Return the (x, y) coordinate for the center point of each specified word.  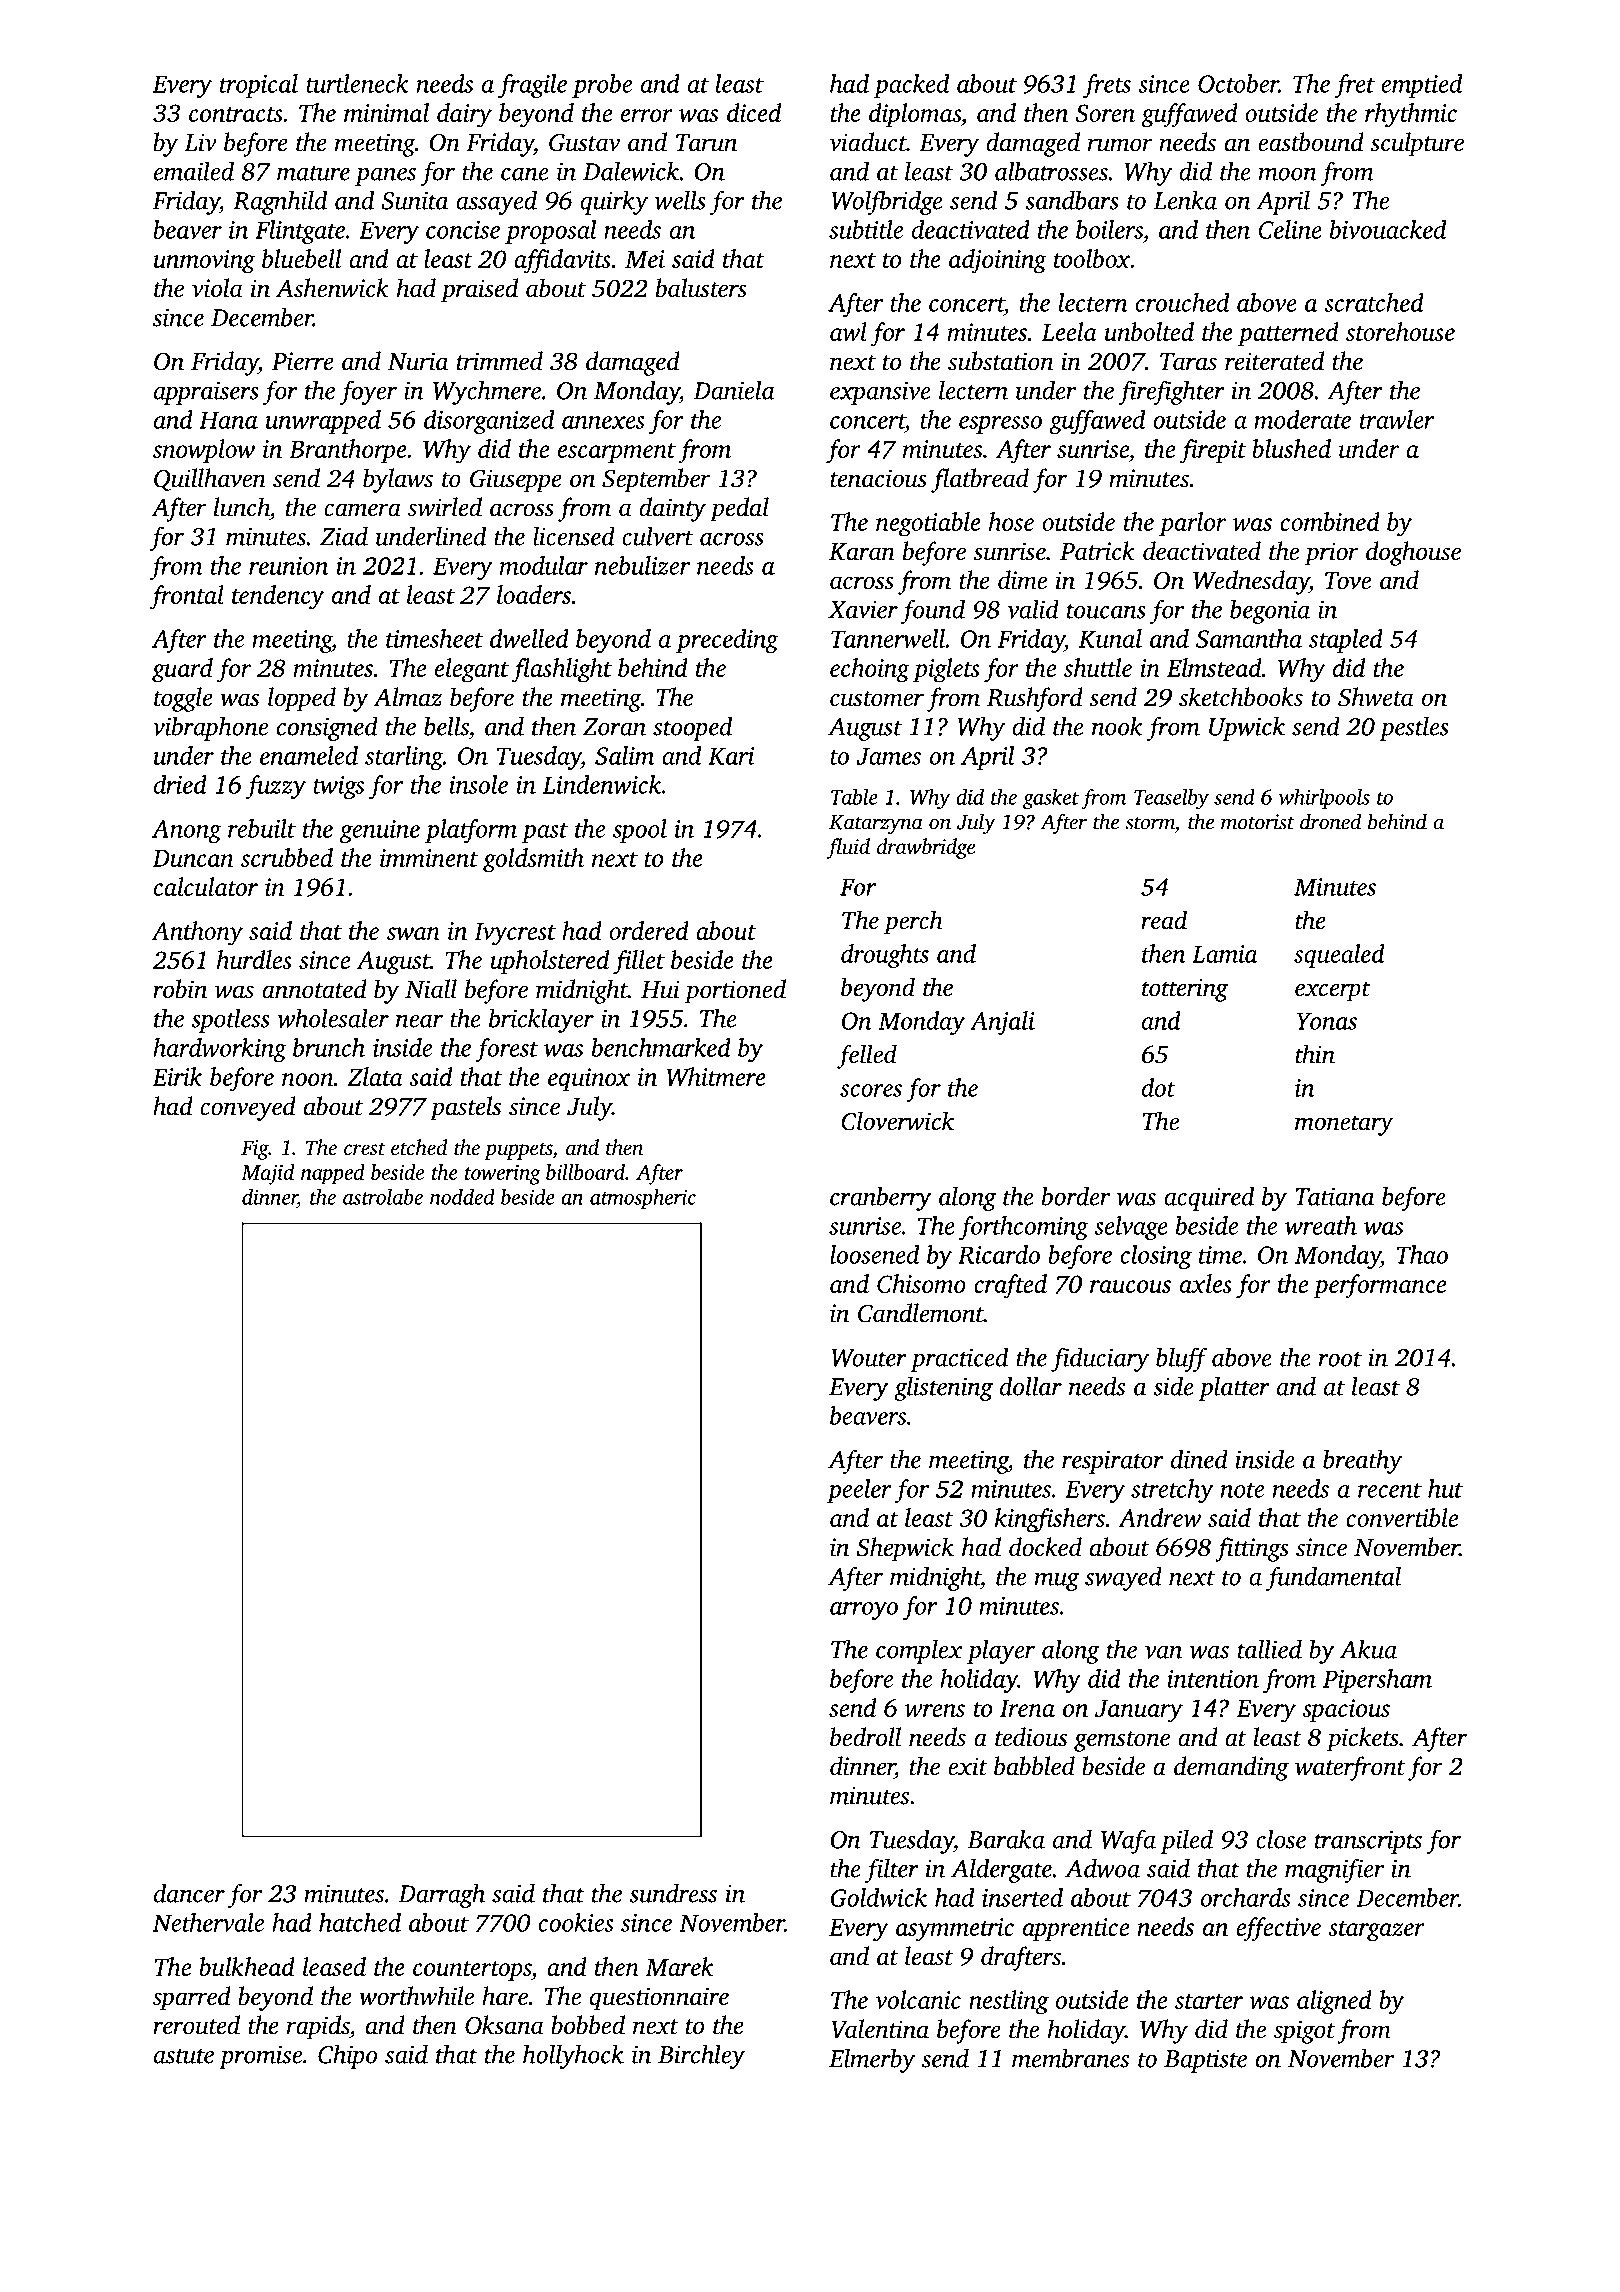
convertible (1402, 1517)
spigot (1304, 2032)
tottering (1185, 990)
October (1238, 83)
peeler (859, 1491)
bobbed (588, 2025)
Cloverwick (898, 1121)
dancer (189, 1893)
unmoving (204, 262)
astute (184, 2056)
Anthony (197, 933)
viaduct (868, 142)
